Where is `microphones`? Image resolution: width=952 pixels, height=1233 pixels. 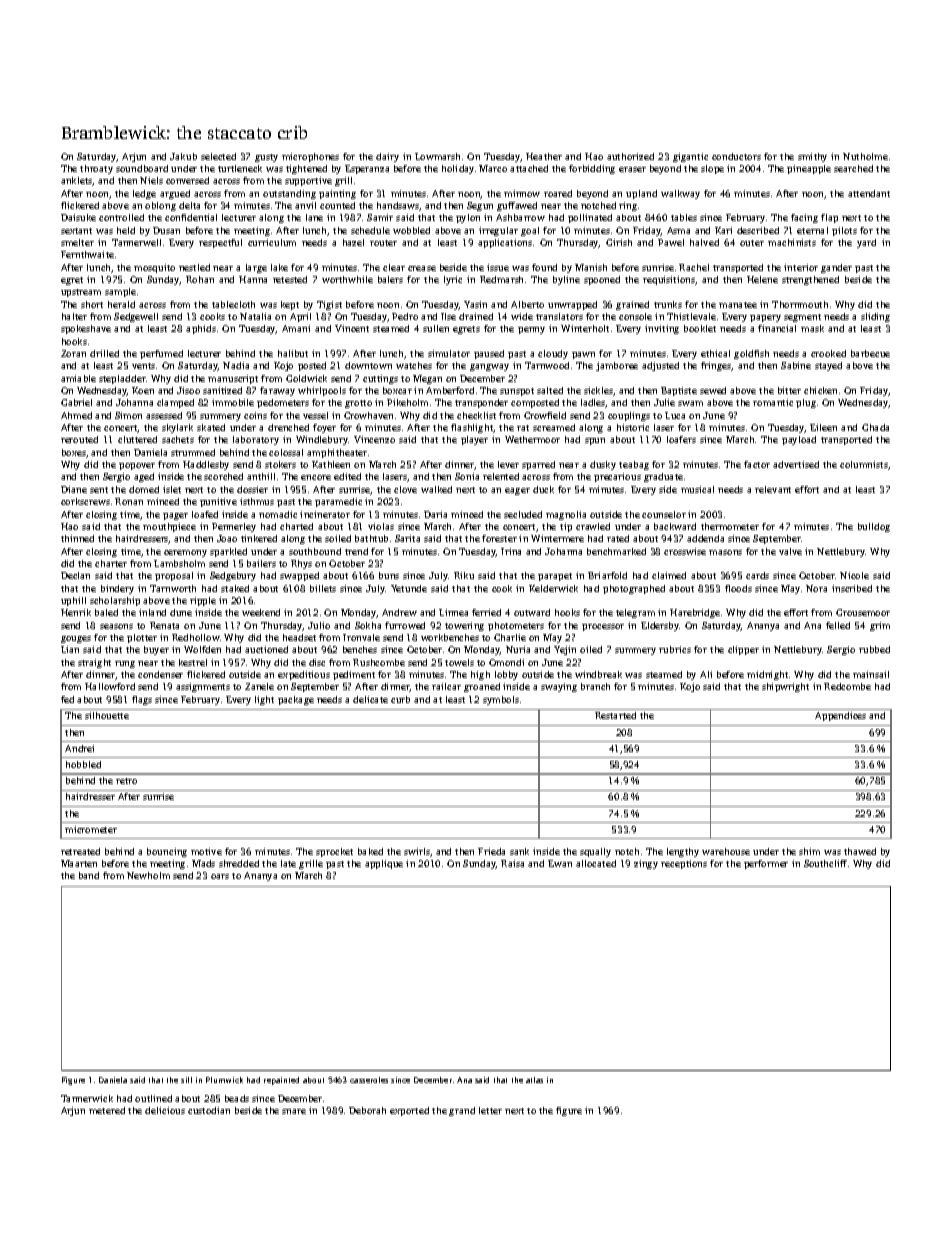 microphones is located at coordinates (310, 157).
